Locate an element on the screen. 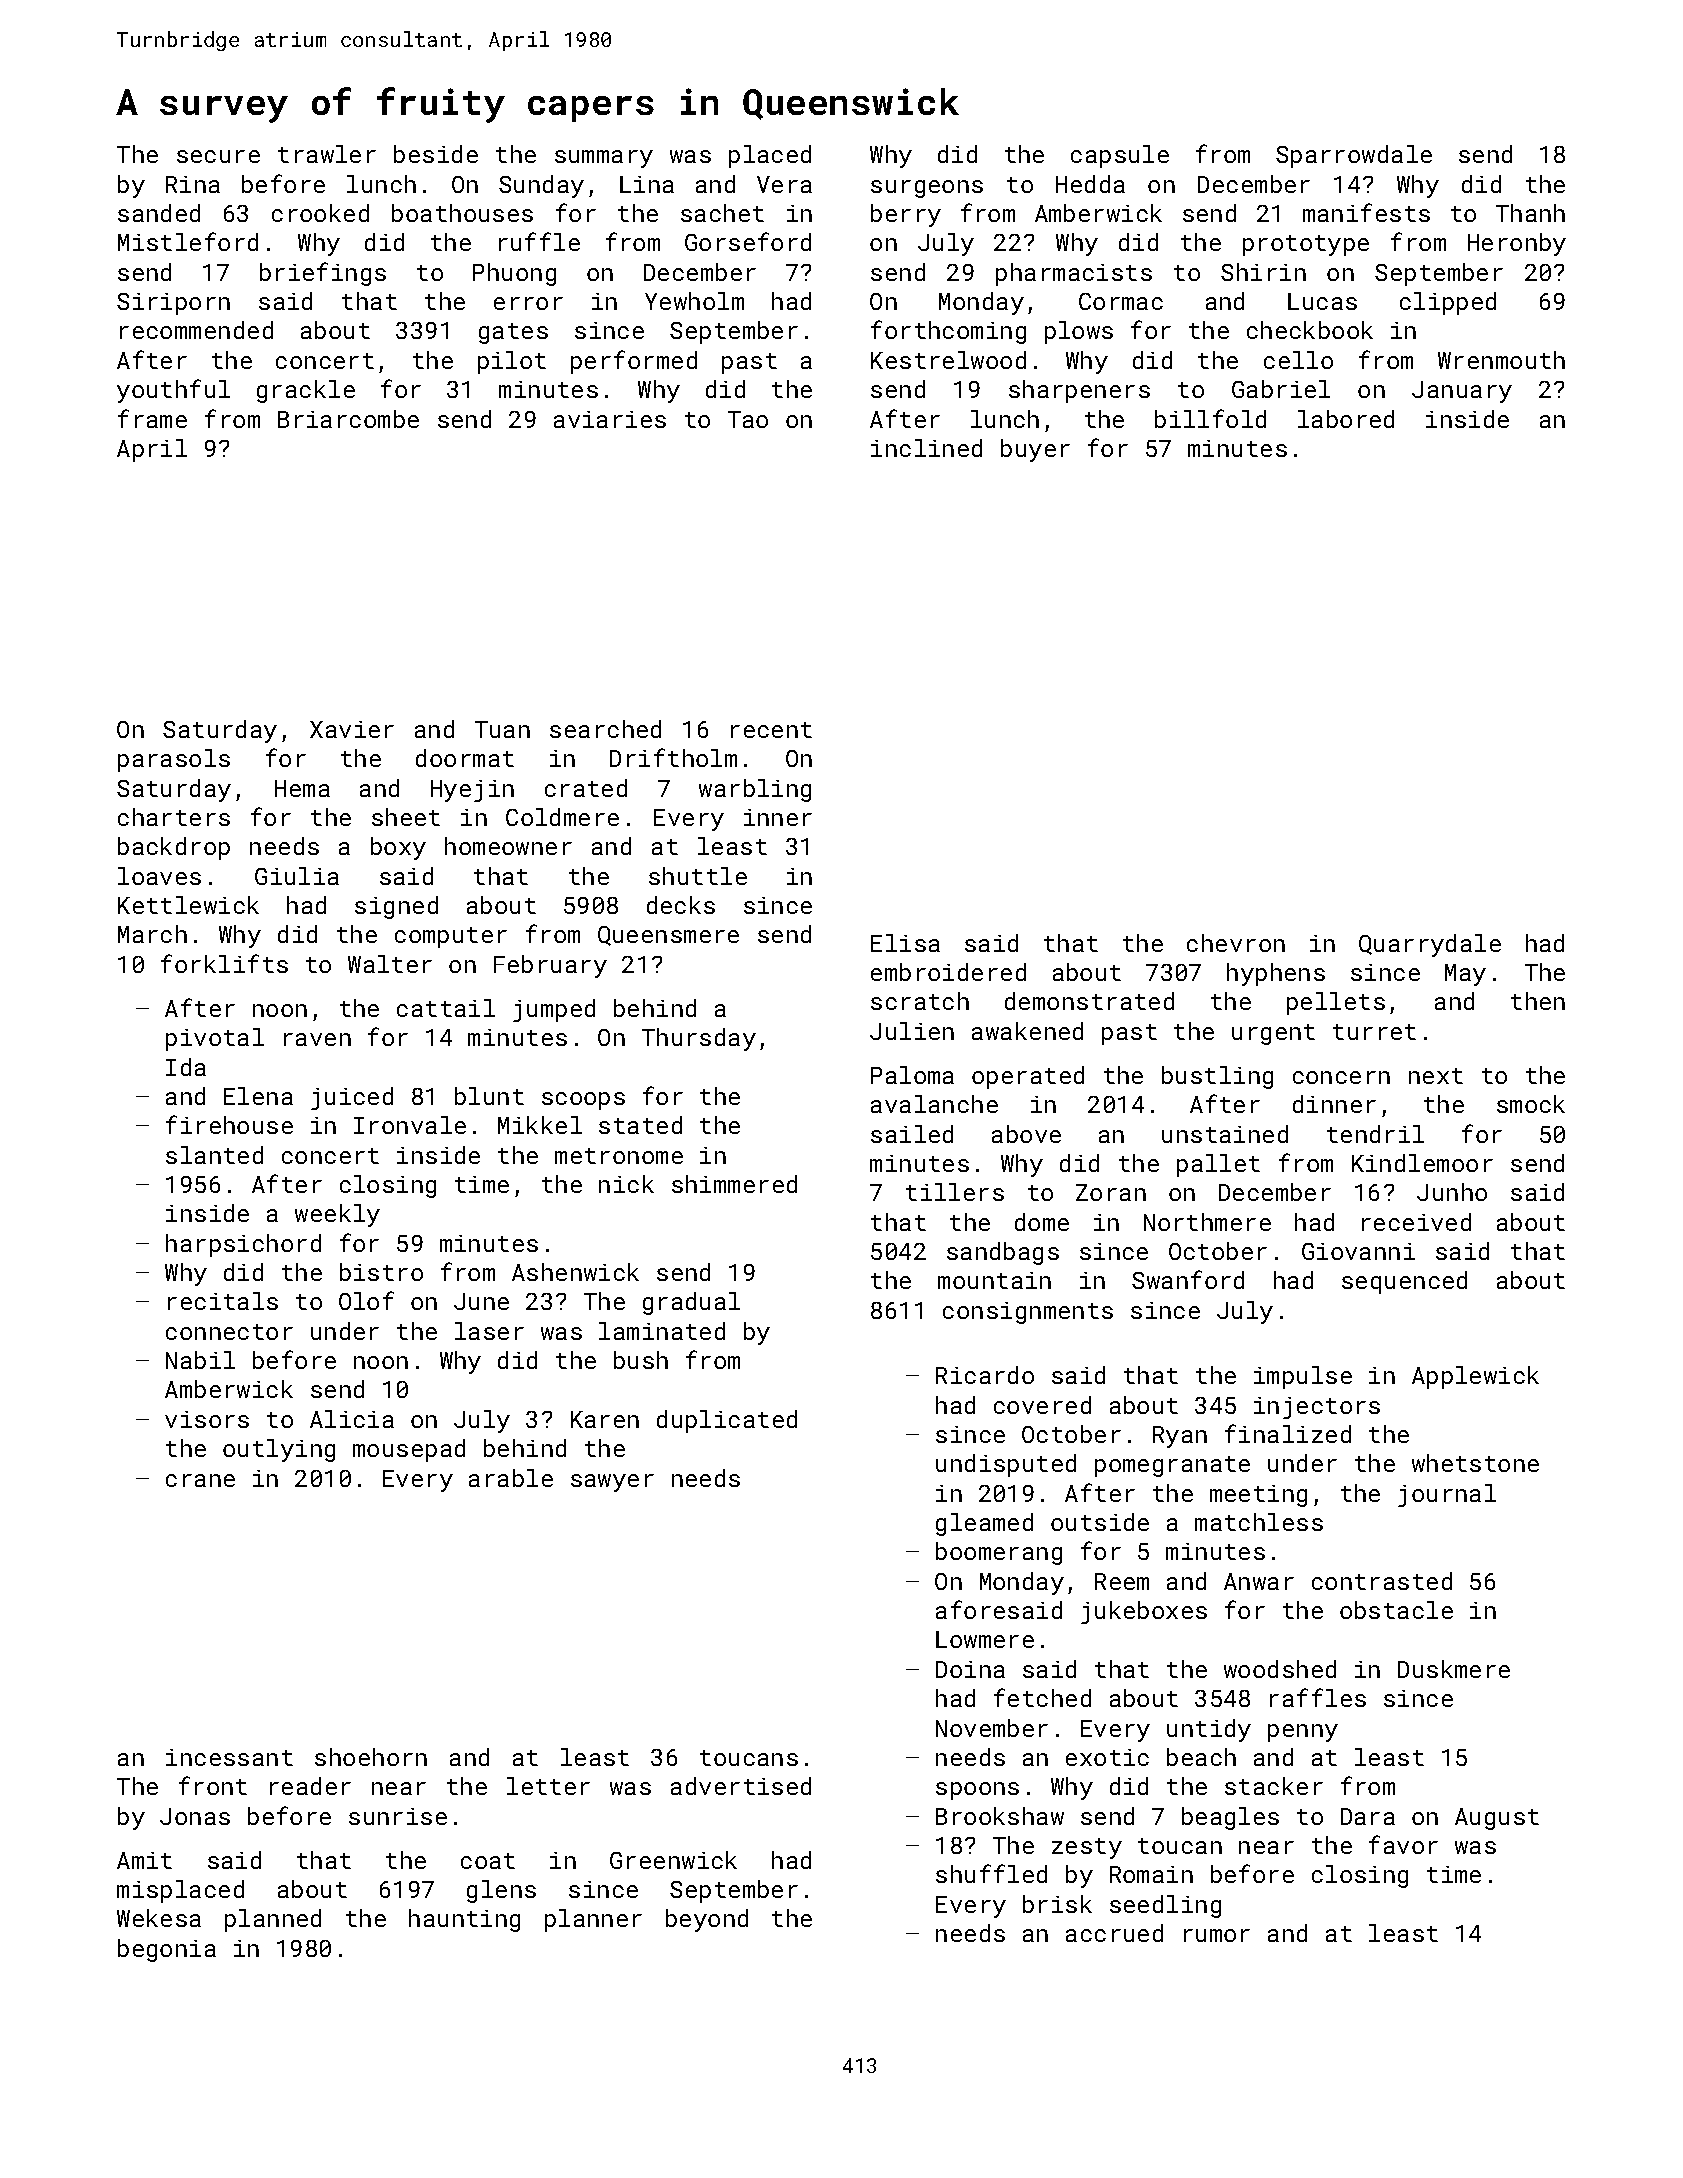 This screenshot has height=2178, width=1683. then is located at coordinates (1538, 1001).
